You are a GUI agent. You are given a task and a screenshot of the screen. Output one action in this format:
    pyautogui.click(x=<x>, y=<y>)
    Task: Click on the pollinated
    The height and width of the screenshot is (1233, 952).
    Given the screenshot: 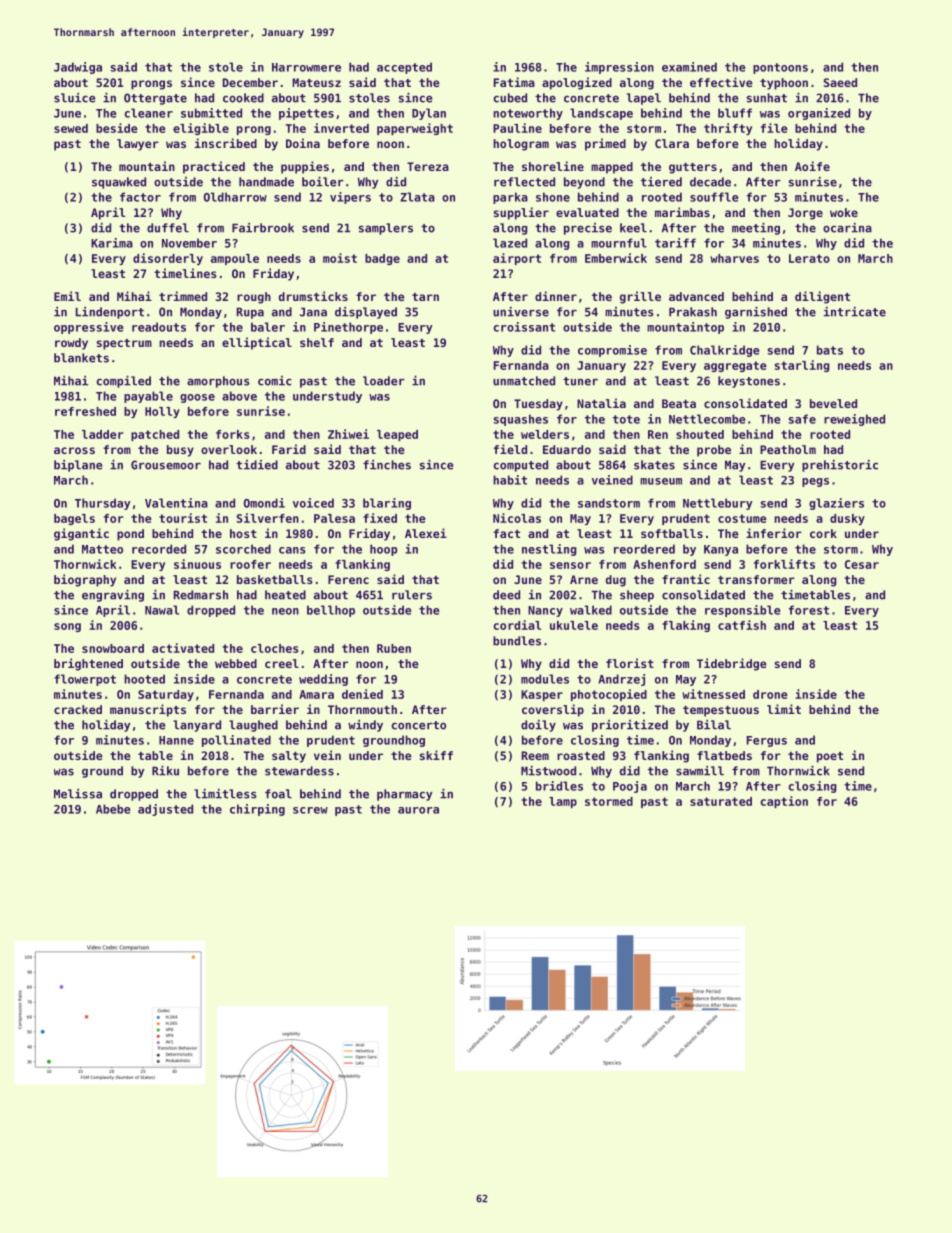 What is the action you would take?
    pyautogui.click(x=236, y=741)
